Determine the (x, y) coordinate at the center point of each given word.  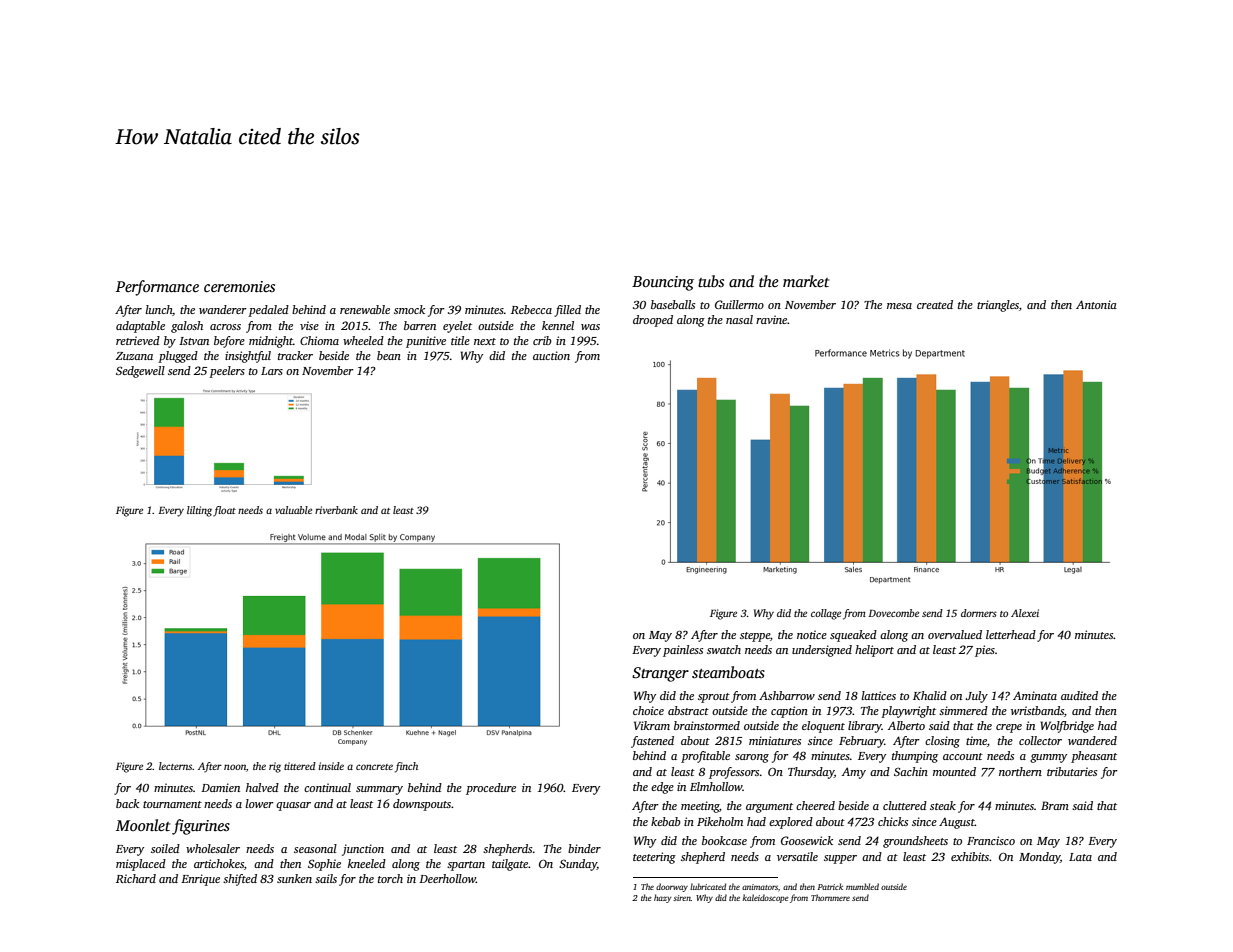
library (865, 727)
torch (390, 878)
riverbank (336, 510)
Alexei (1025, 613)
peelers (227, 372)
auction (551, 355)
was (590, 327)
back (127, 803)
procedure (491, 789)
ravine (772, 319)
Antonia (1096, 304)
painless (683, 651)
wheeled (363, 340)
